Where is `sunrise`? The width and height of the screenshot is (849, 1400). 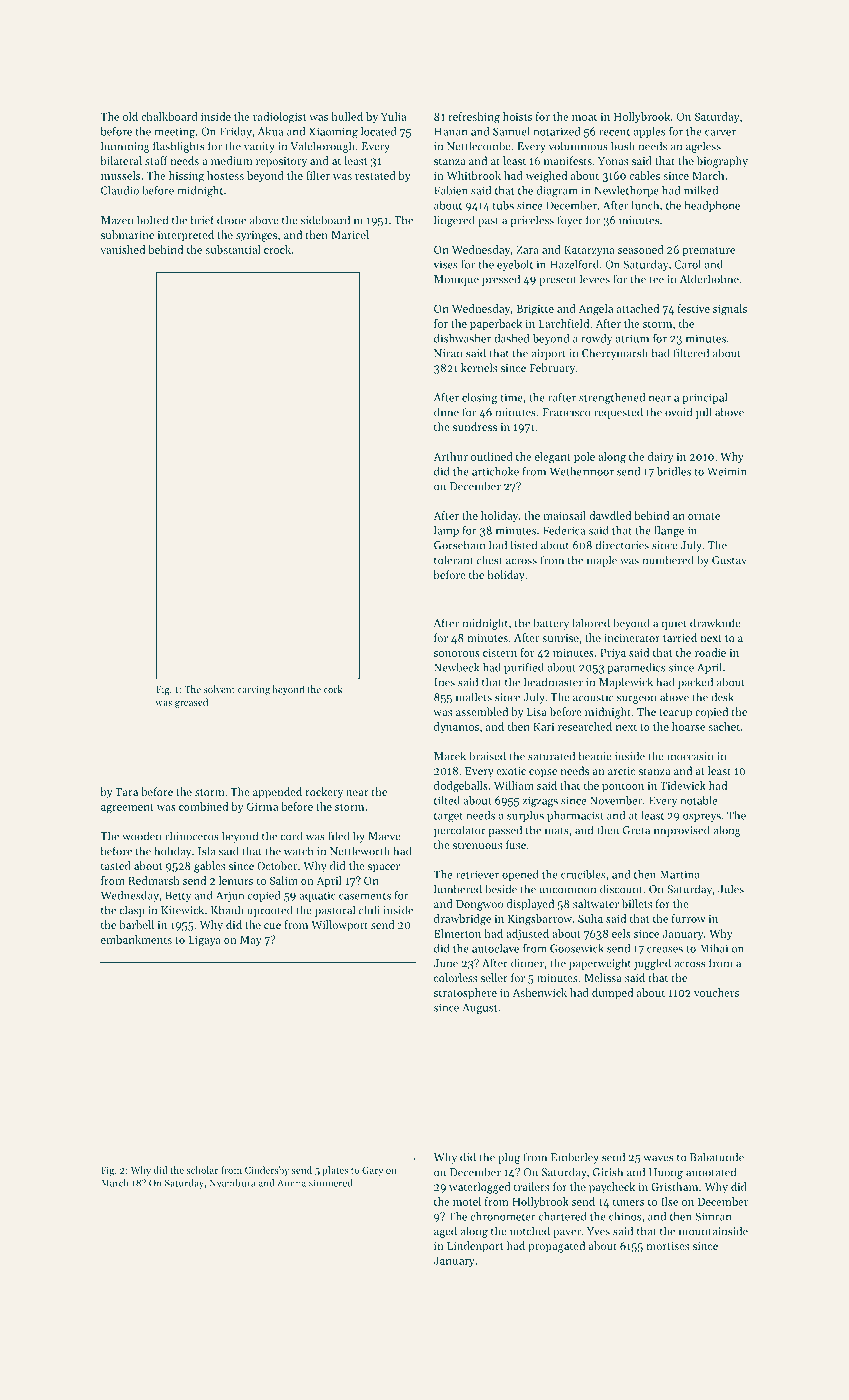 sunrise is located at coordinates (560, 638).
